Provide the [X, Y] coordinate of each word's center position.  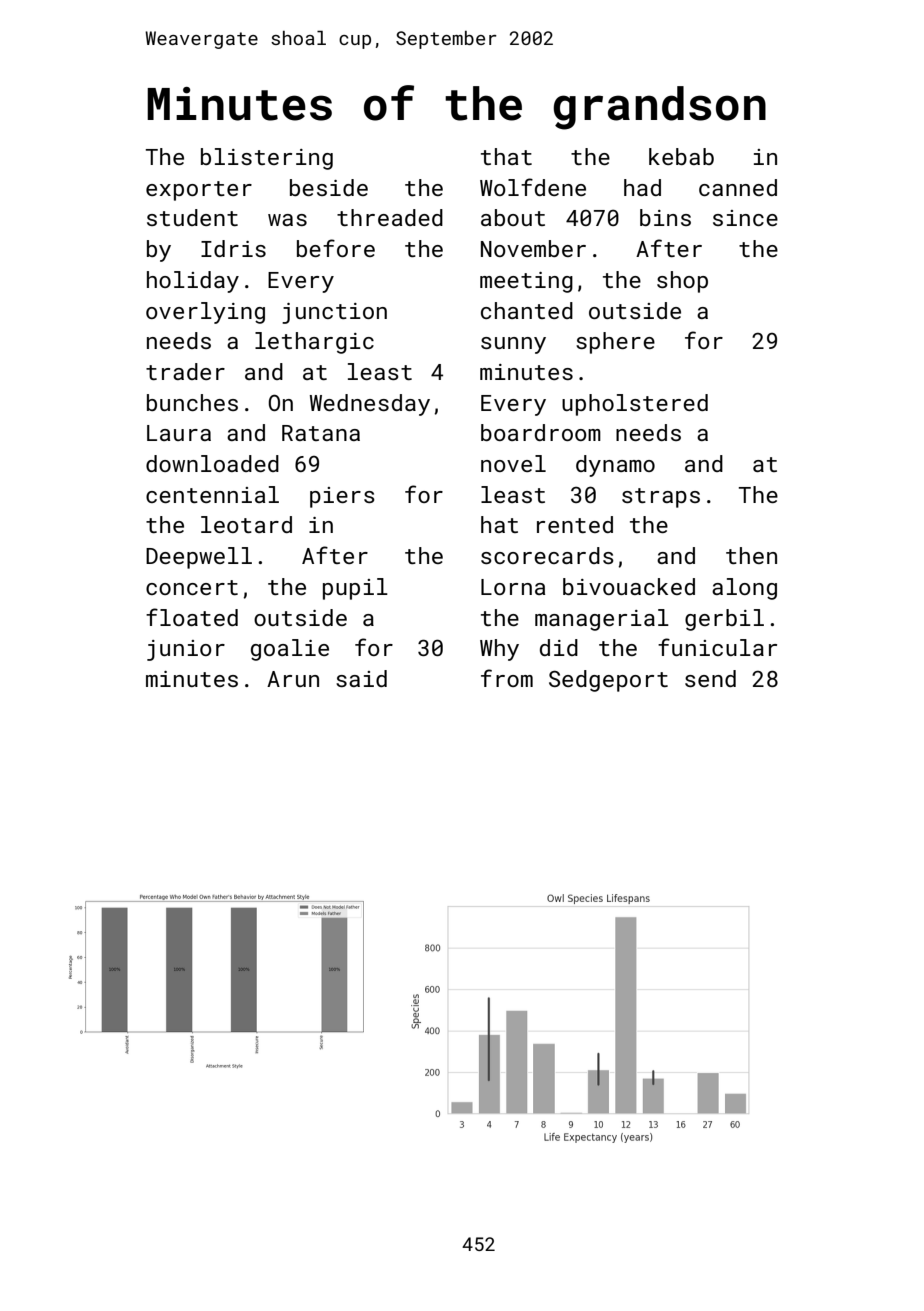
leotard [246, 524]
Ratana [321, 433]
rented [575, 524]
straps [661, 498]
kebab [681, 156]
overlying [205, 313]
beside [329, 187]
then [751, 555]
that [506, 156]
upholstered [635, 405]
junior [186, 650]
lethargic [314, 343]
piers [342, 497]
